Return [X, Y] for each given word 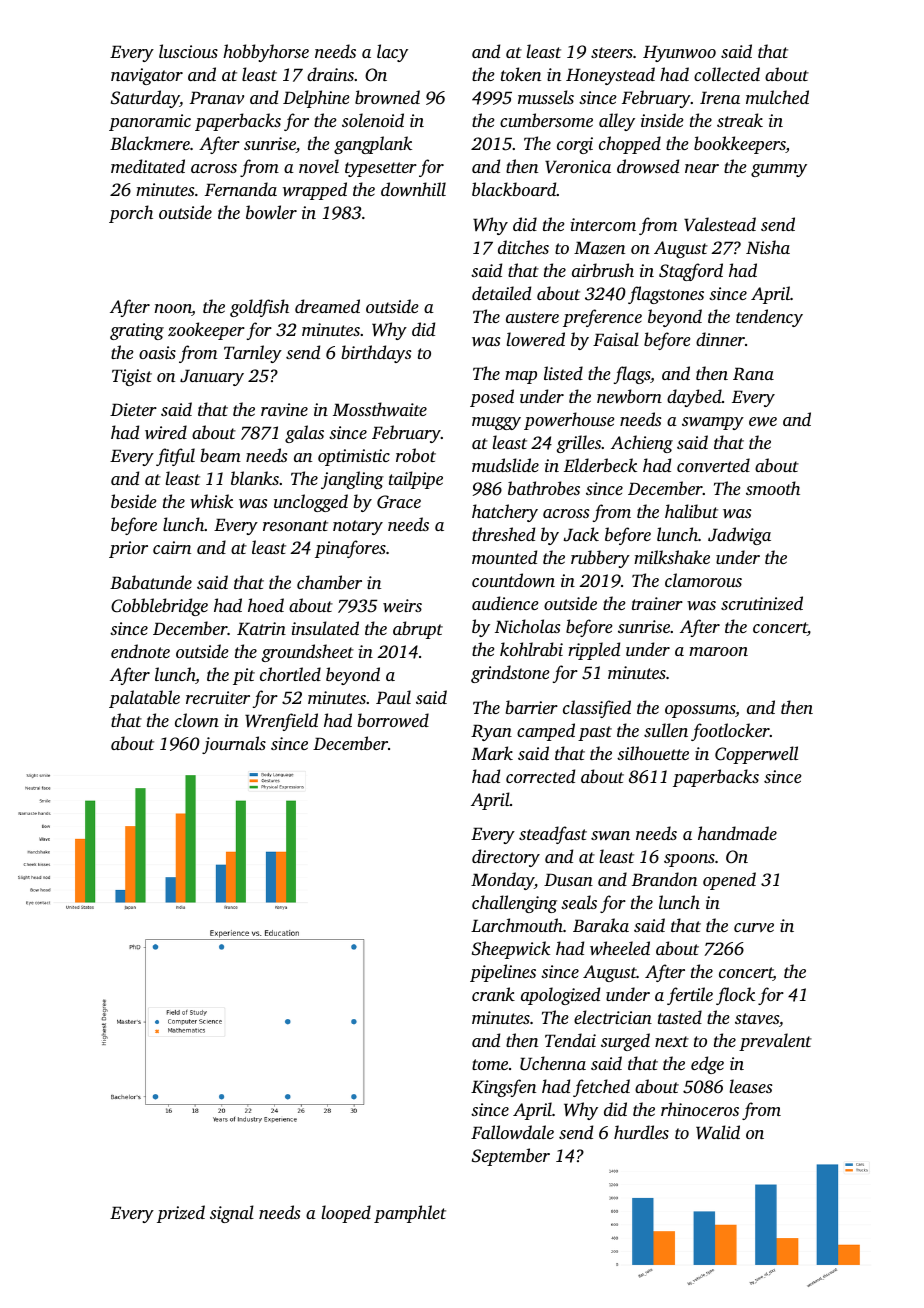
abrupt [418, 630]
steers [612, 52]
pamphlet [410, 1214]
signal [232, 1214]
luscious [188, 51]
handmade [737, 833]
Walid [718, 1132]
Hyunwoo [679, 53]
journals [234, 745]
